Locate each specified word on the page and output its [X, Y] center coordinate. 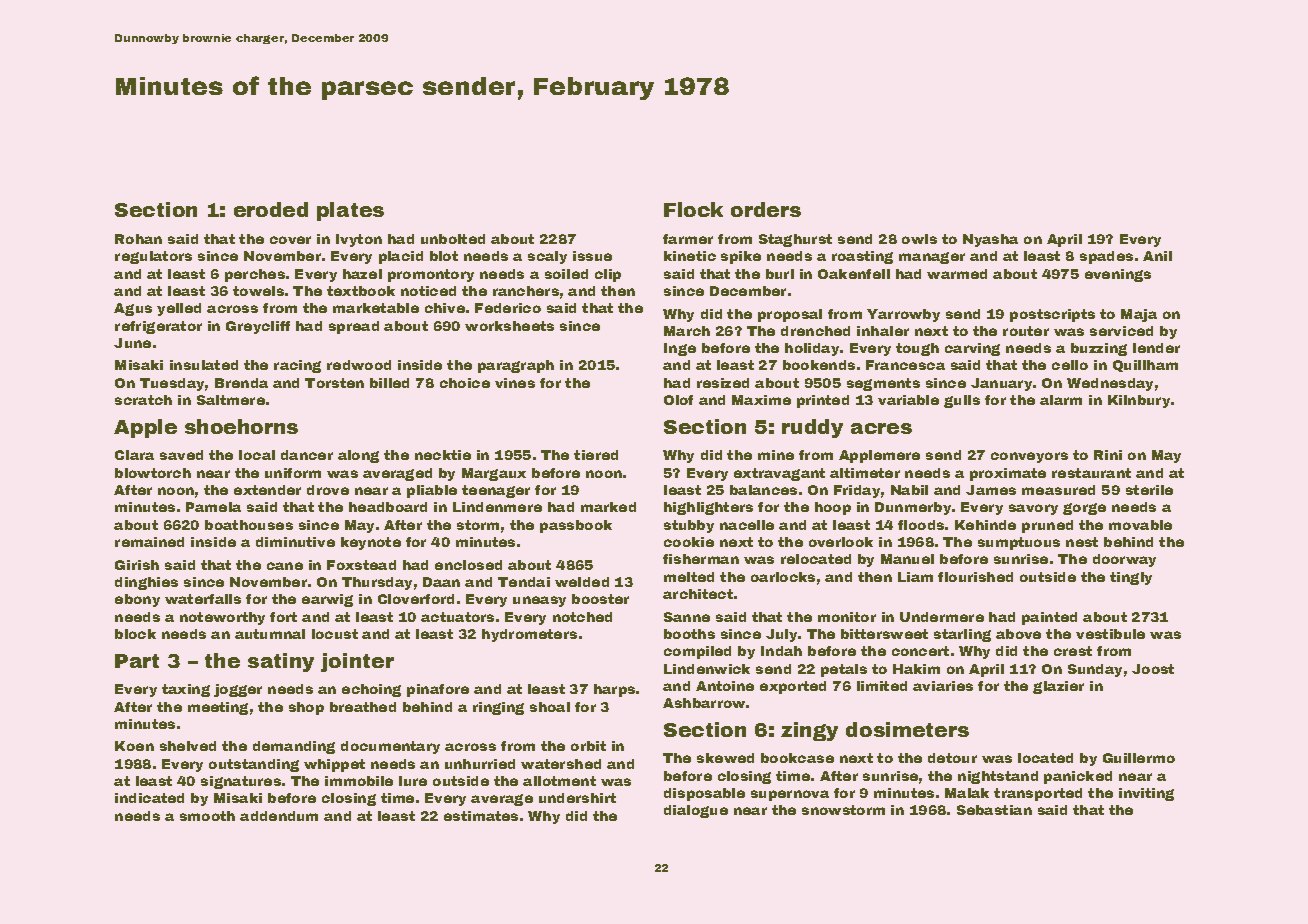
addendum [279, 816]
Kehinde [985, 525]
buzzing [1099, 349]
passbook [576, 526]
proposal [790, 315]
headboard [388, 507]
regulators [153, 257]
